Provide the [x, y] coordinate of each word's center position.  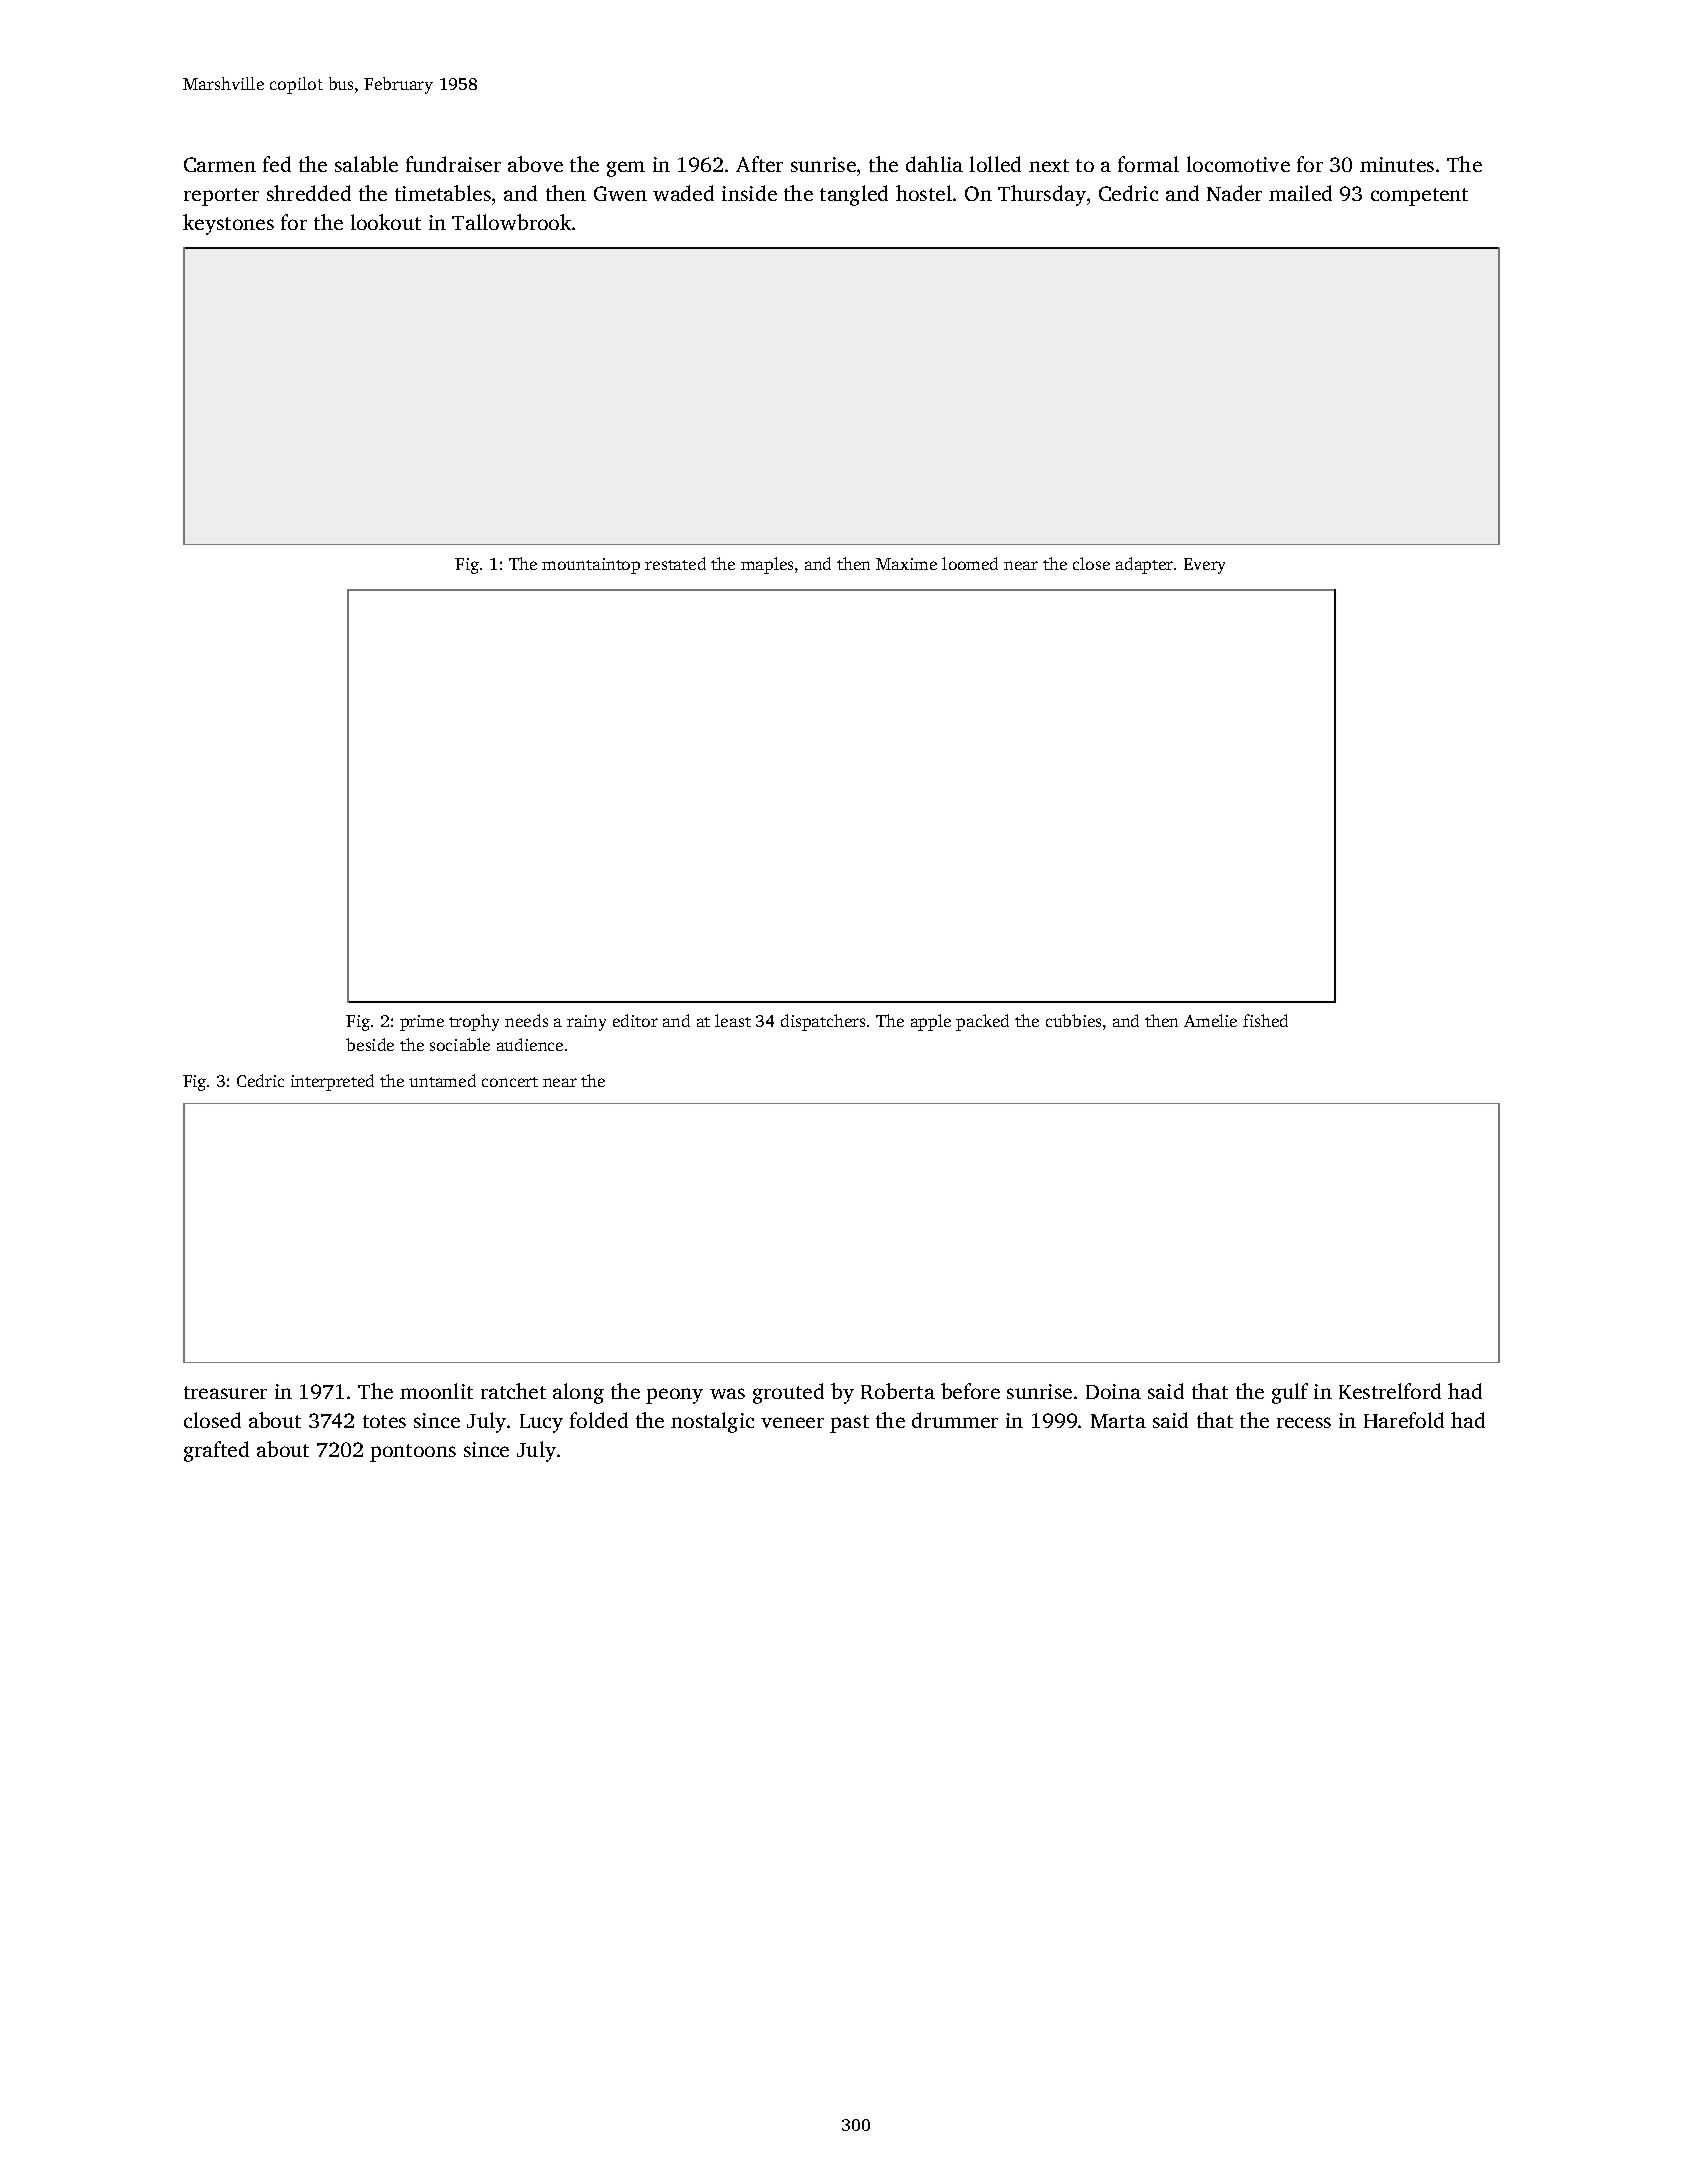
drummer [955, 1420]
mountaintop [591, 566]
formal [1148, 164]
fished [1265, 1020]
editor [635, 1020]
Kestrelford [1390, 1391]
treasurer [225, 1392]
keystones [228, 224]
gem [626, 169]
